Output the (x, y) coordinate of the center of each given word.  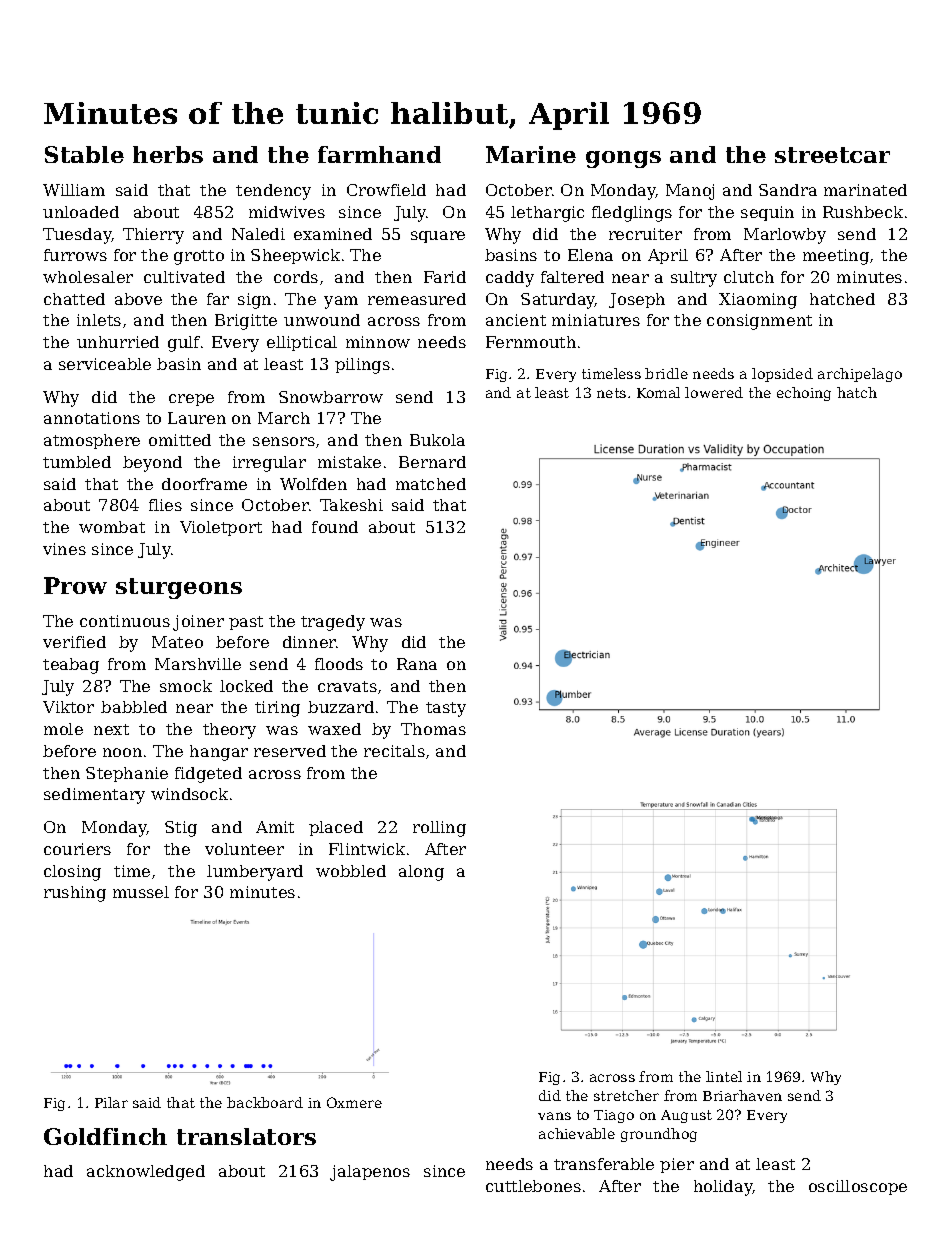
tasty (446, 709)
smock (186, 686)
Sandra (788, 190)
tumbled (77, 462)
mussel (141, 892)
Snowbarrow (331, 397)
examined (333, 234)
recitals (394, 751)
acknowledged (146, 1173)
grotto (199, 257)
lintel (724, 1076)
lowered (714, 392)
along (421, 873)
